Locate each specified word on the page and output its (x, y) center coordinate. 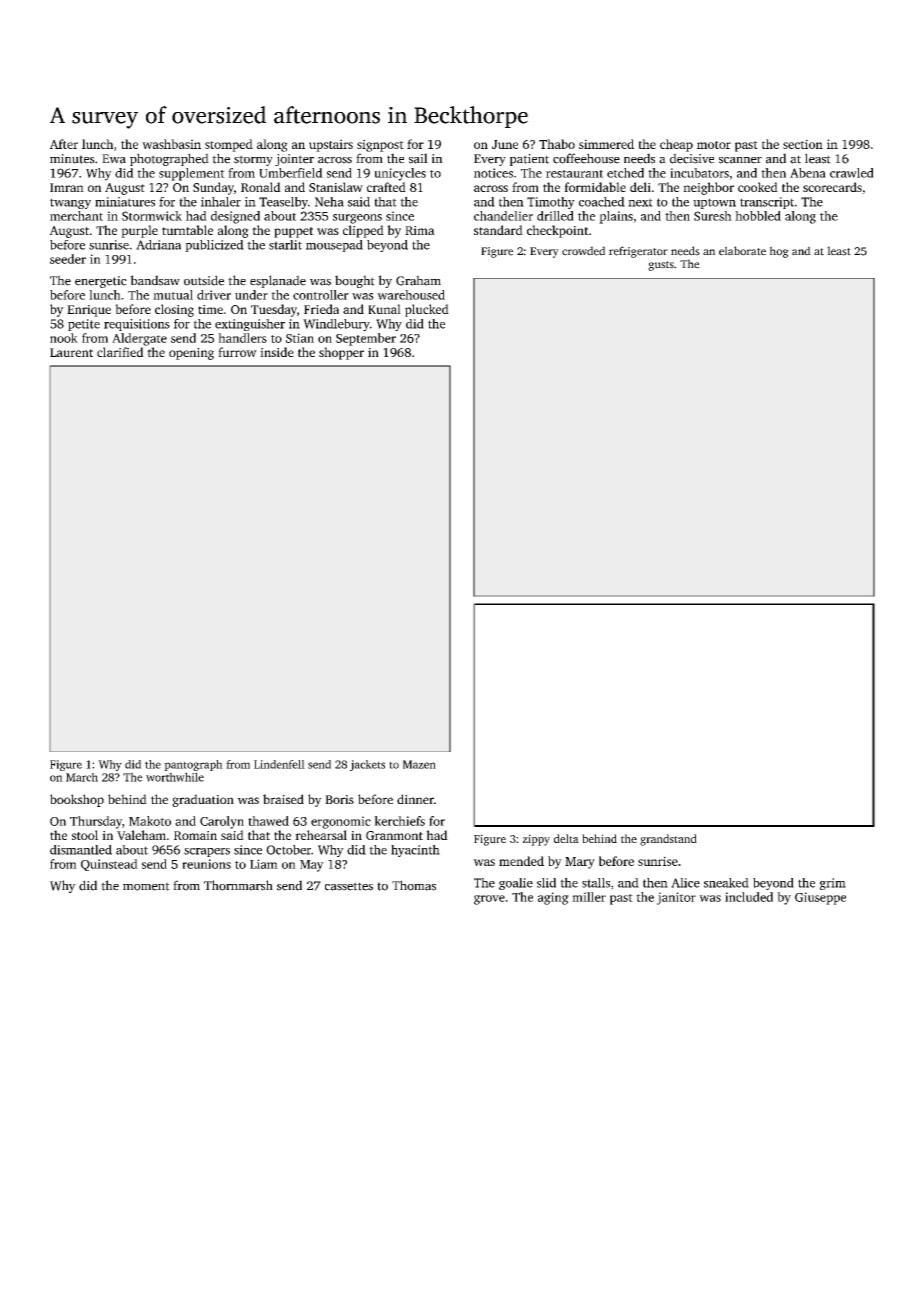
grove (489, 900)
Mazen (419, 764)
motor (714, 145)
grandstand (668, 840)
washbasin (171, 144)
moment (146, 886)
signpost (380, 145)
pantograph (193, 765)
